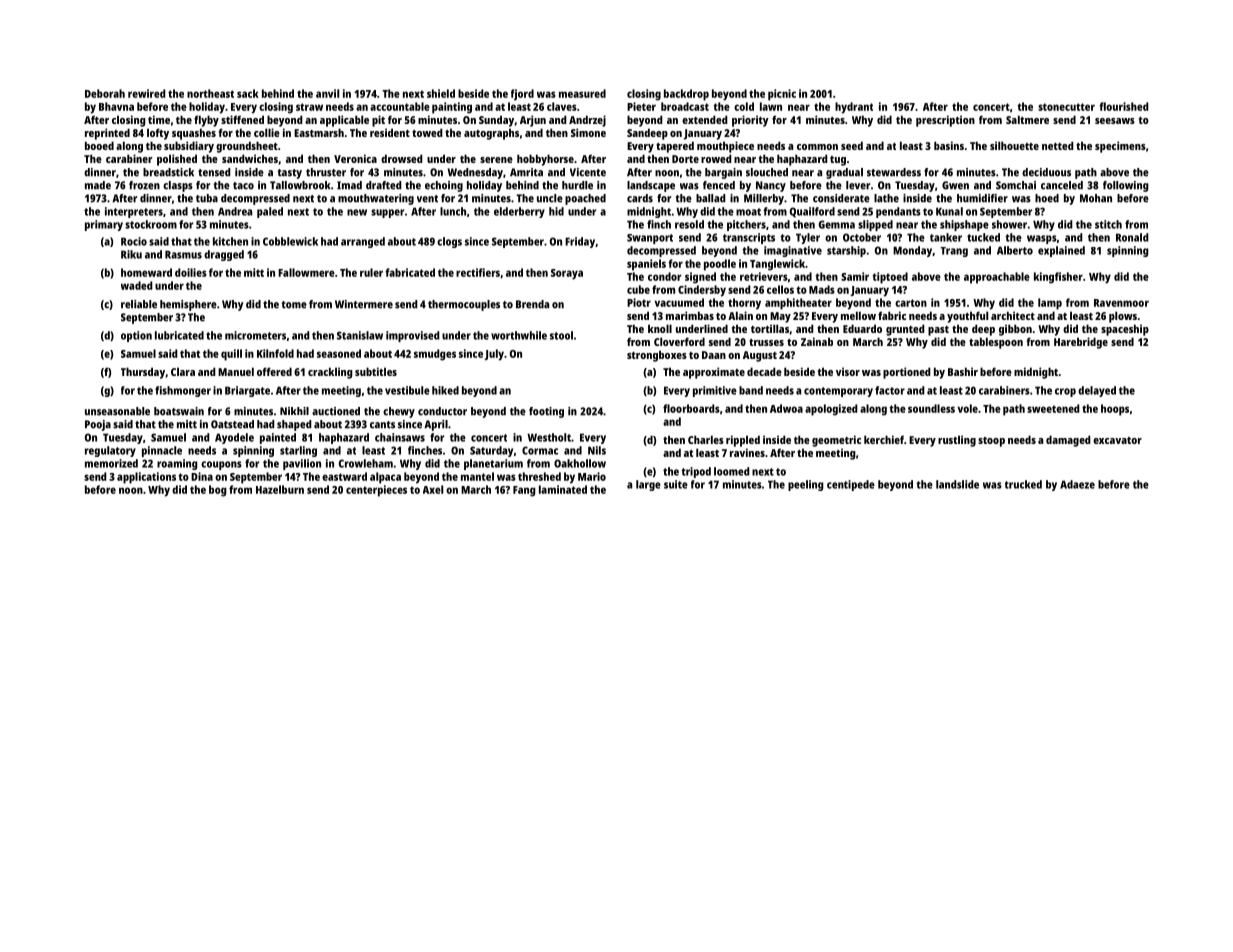 The image size is (1233, 952). What do you see at coordinates (777, 265) in the page?
I see `Tanglewick` at bounding box center [777, 265].
